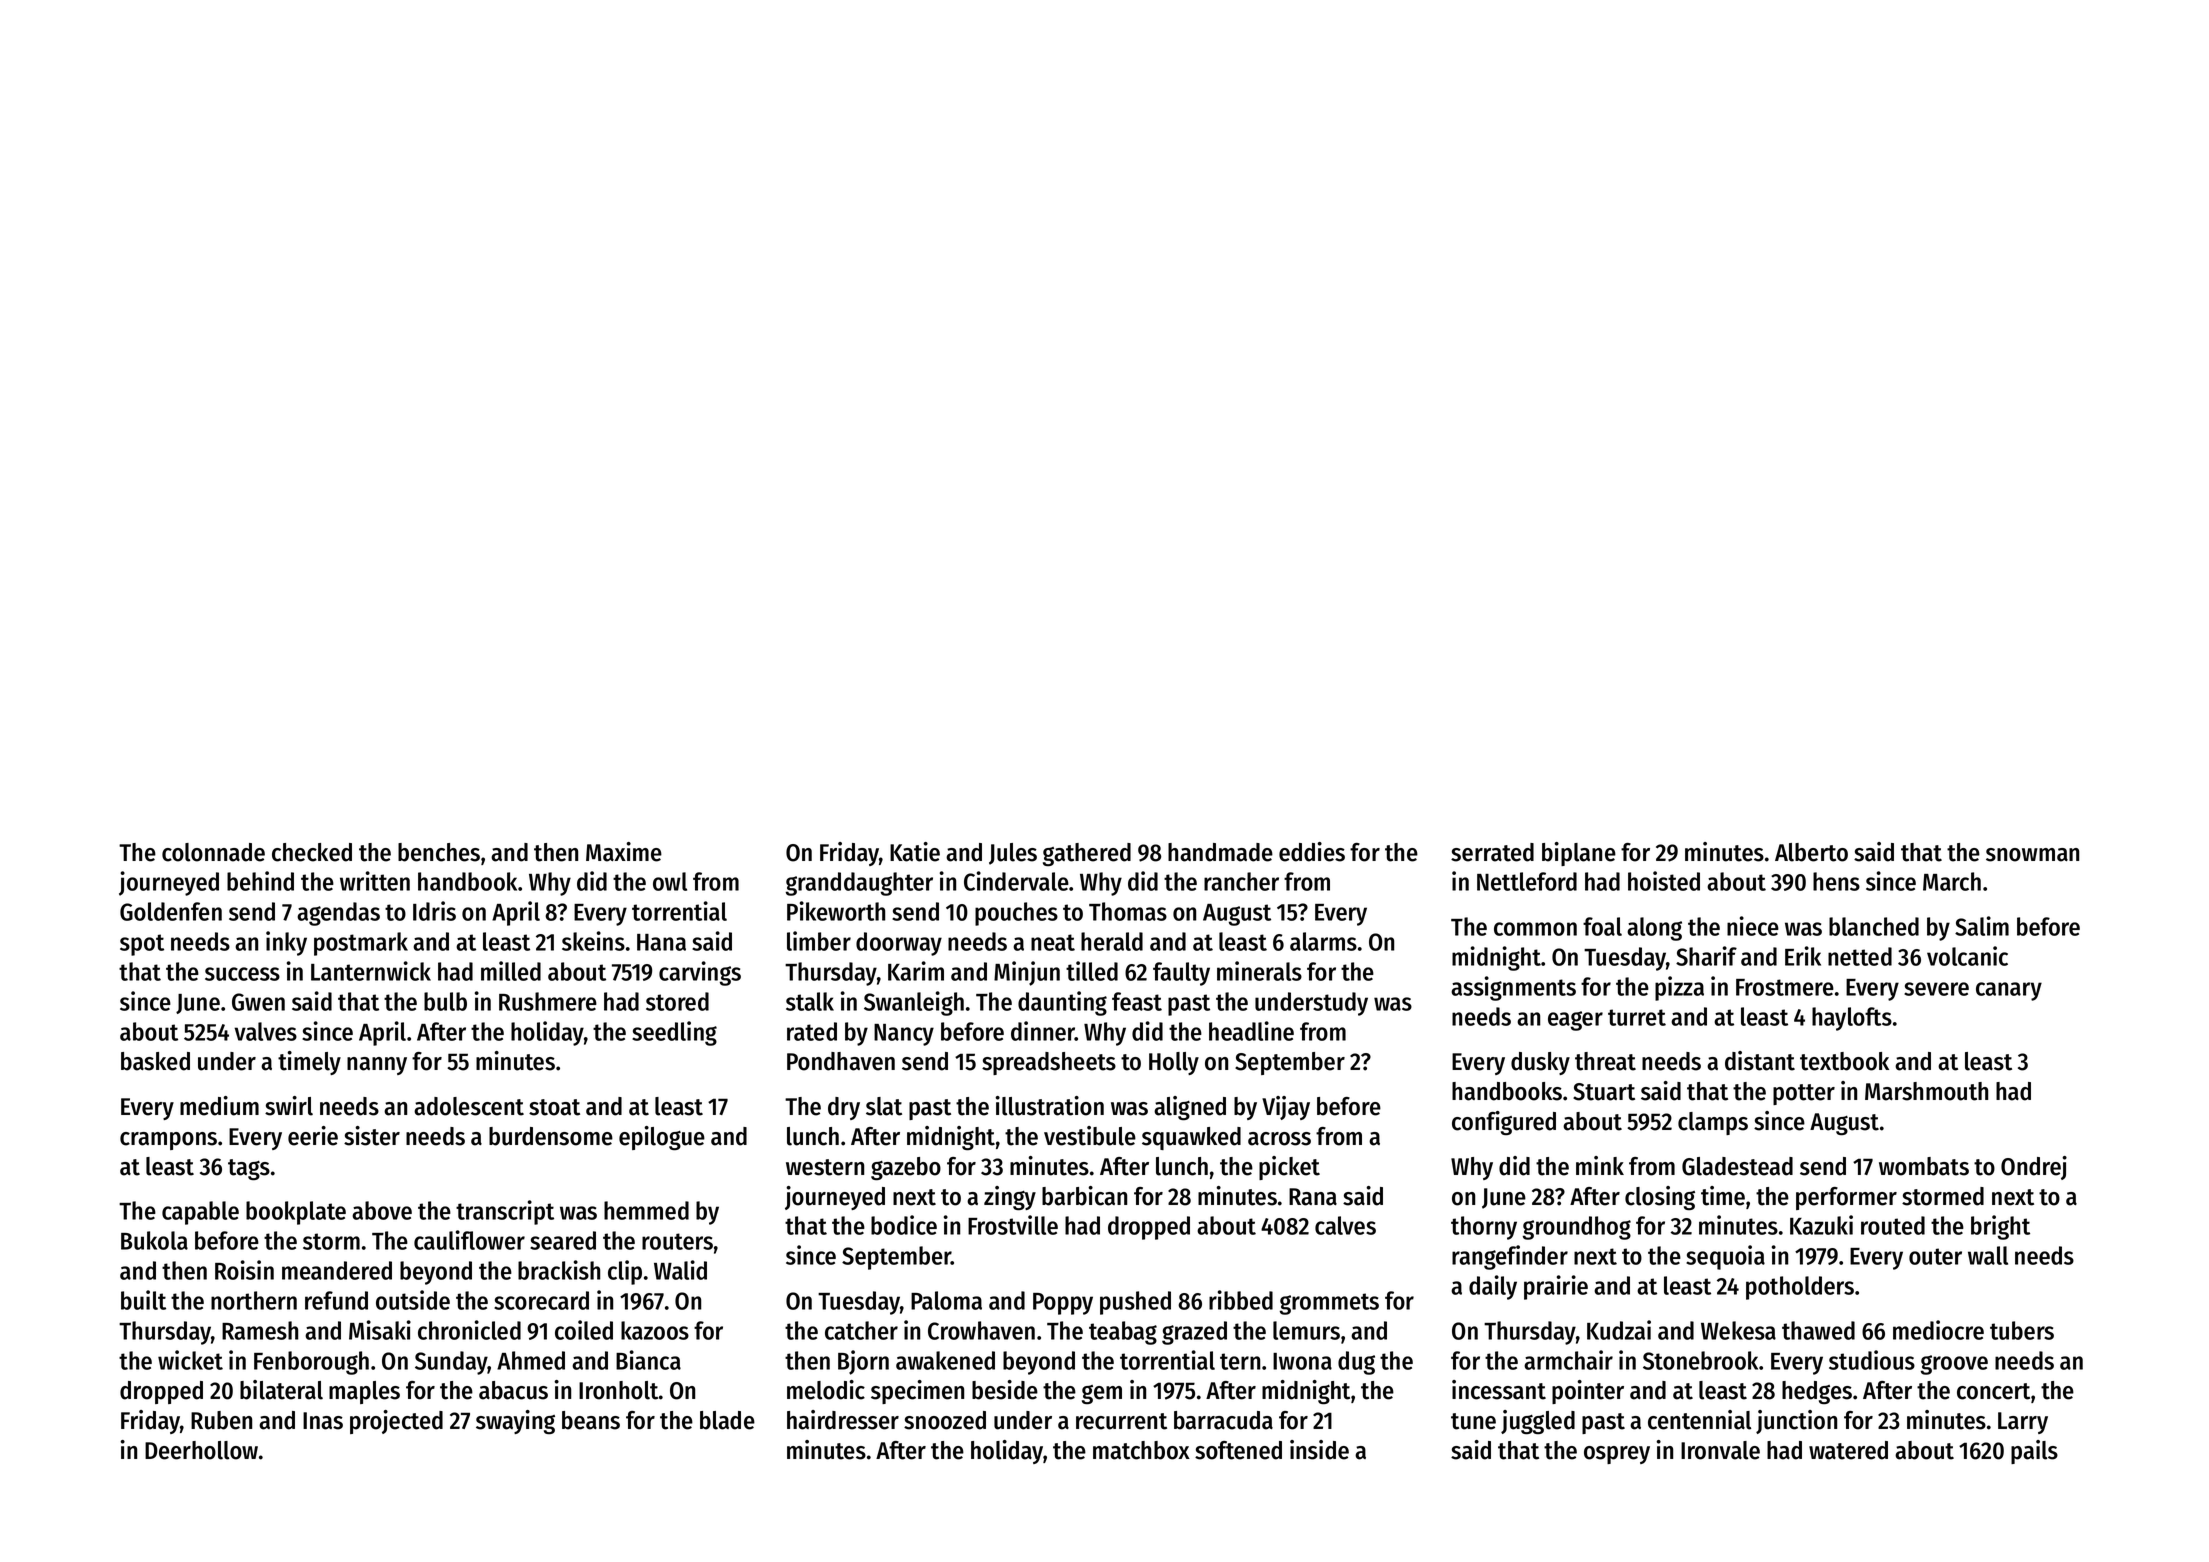  I want to click on Wekesa, so click(1738, 1330).
